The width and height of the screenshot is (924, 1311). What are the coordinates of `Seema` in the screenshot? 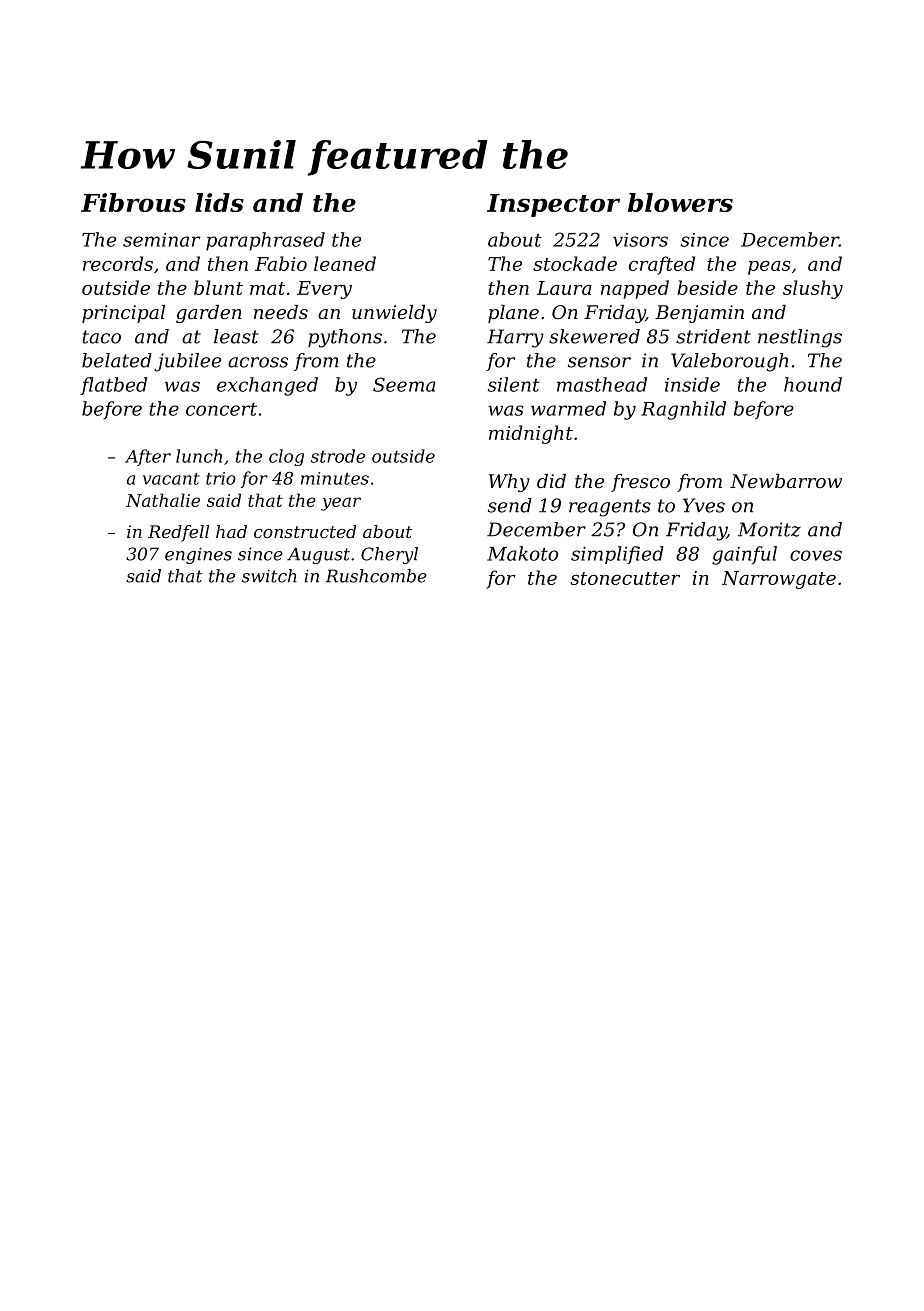 It's located at (404, 384).
